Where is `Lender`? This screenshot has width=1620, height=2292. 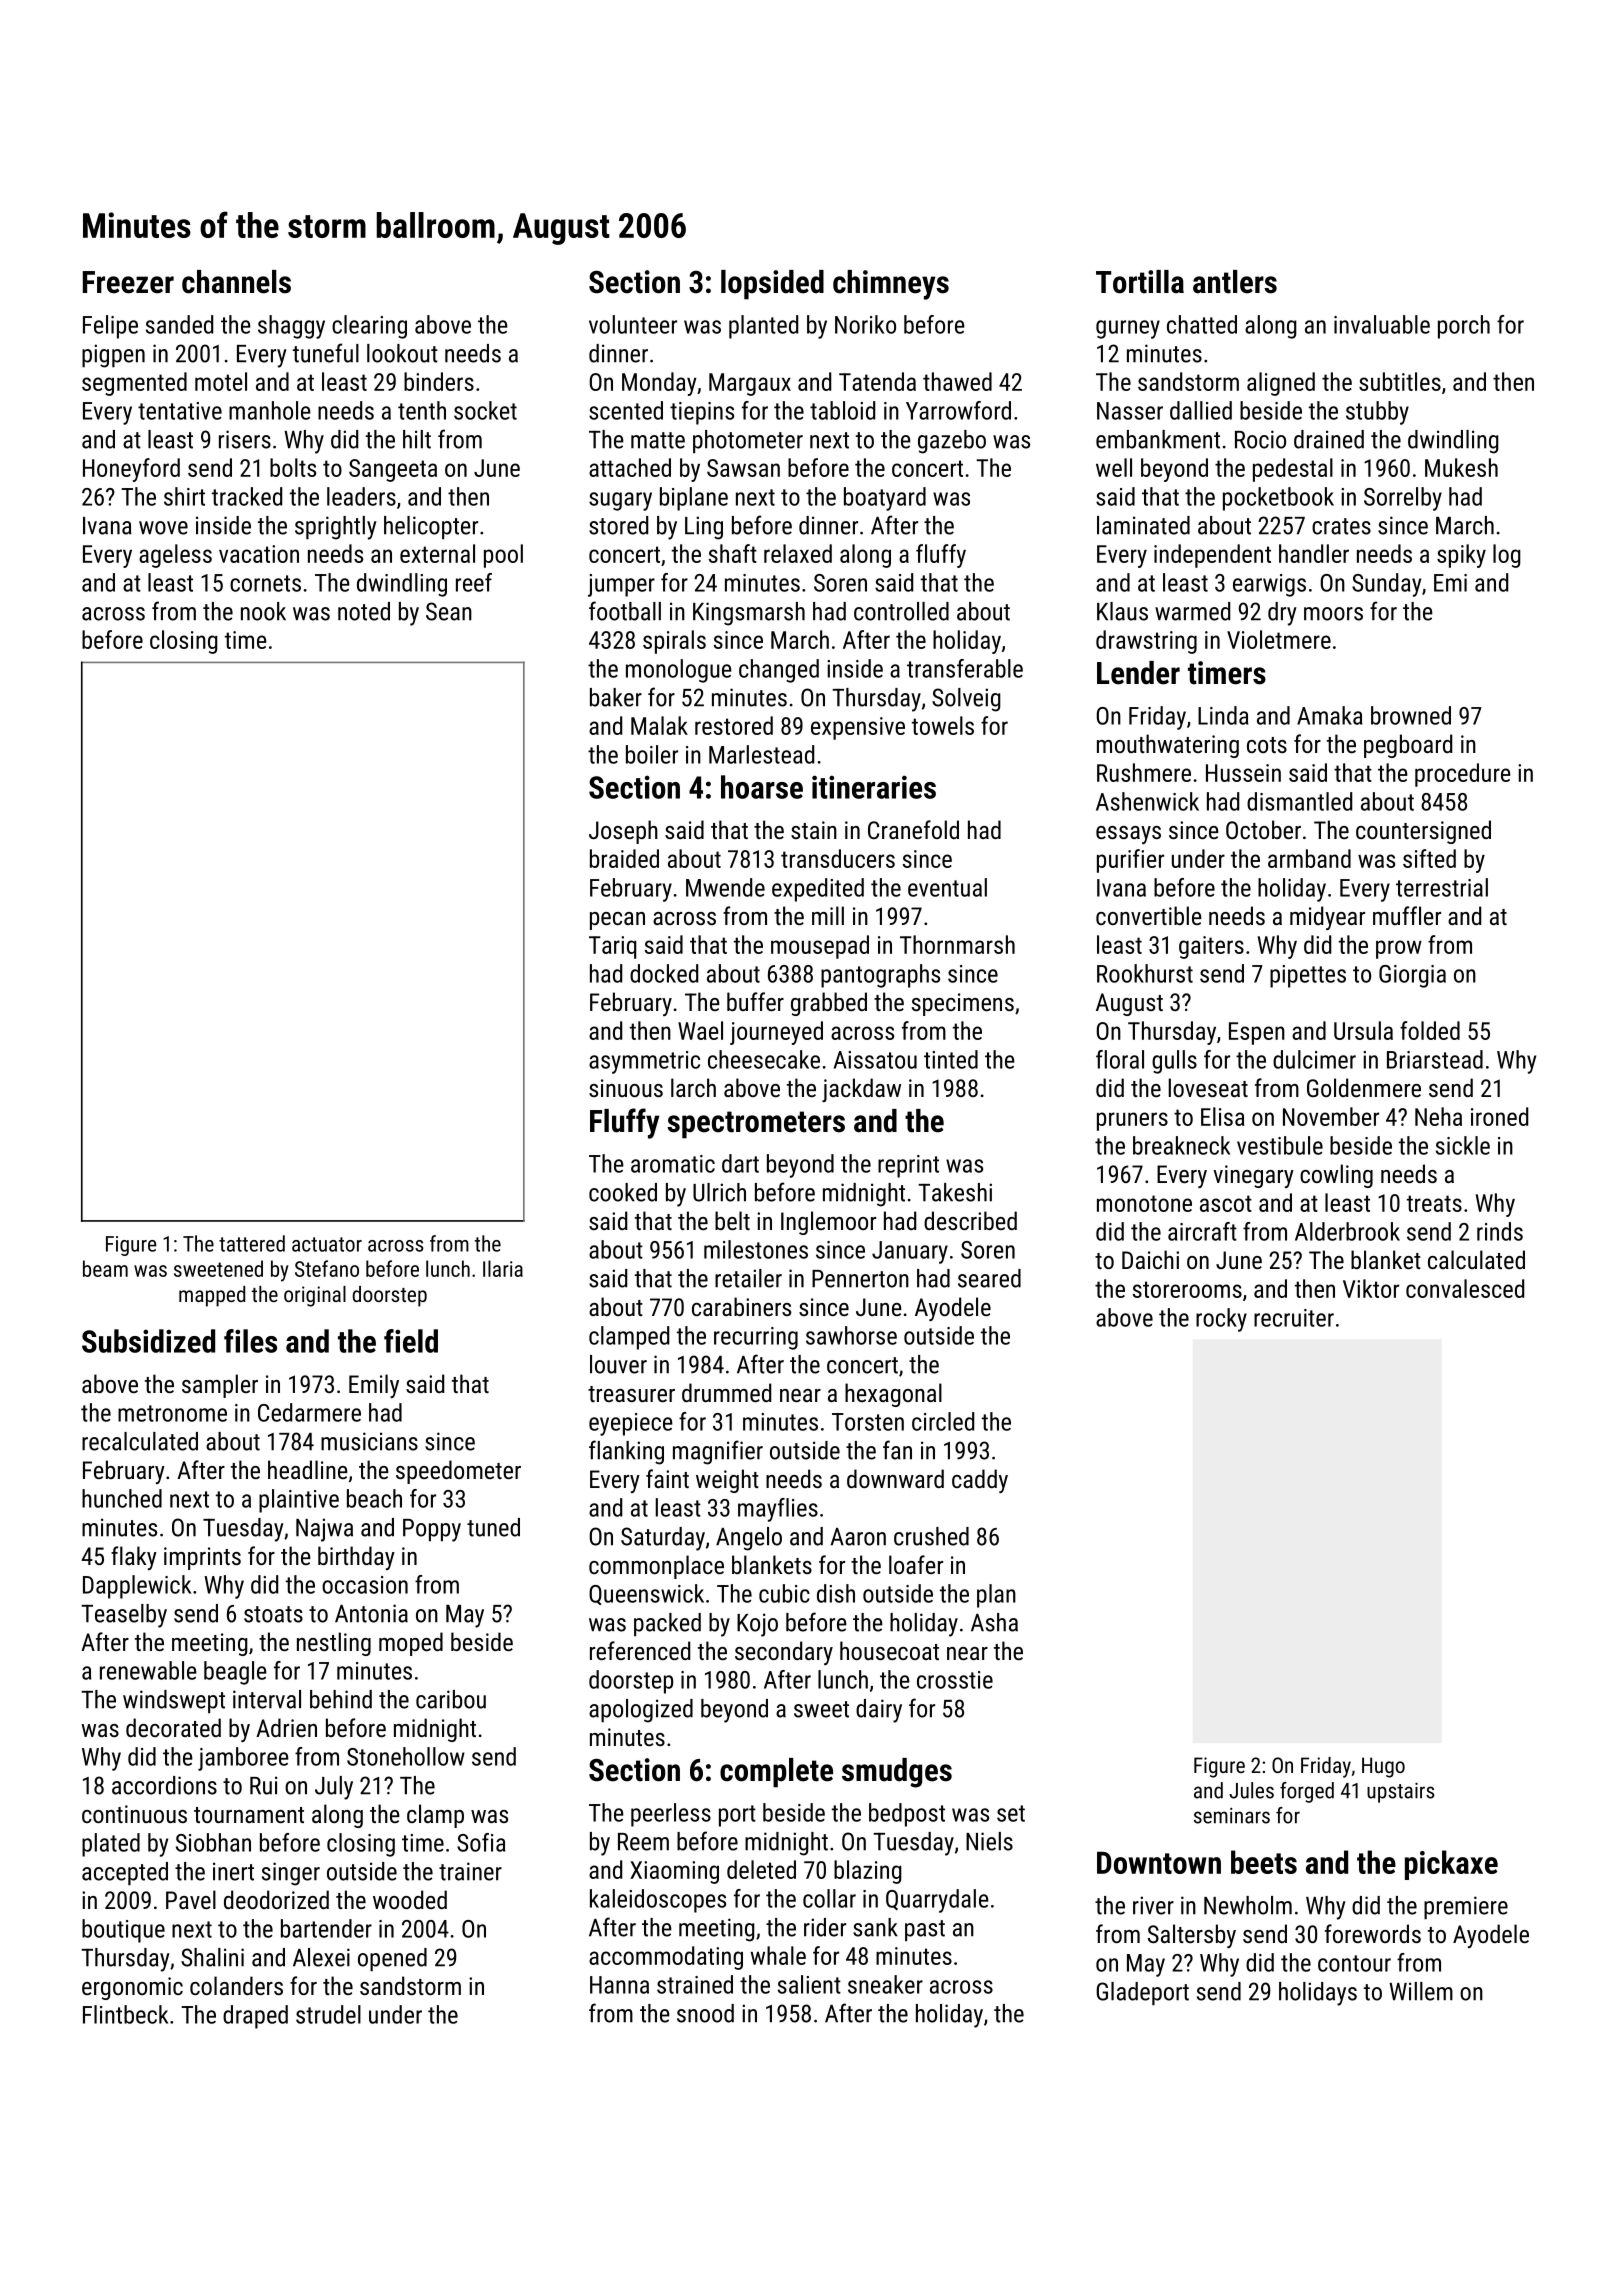
Lender is located at coordinates (1138, 673).
